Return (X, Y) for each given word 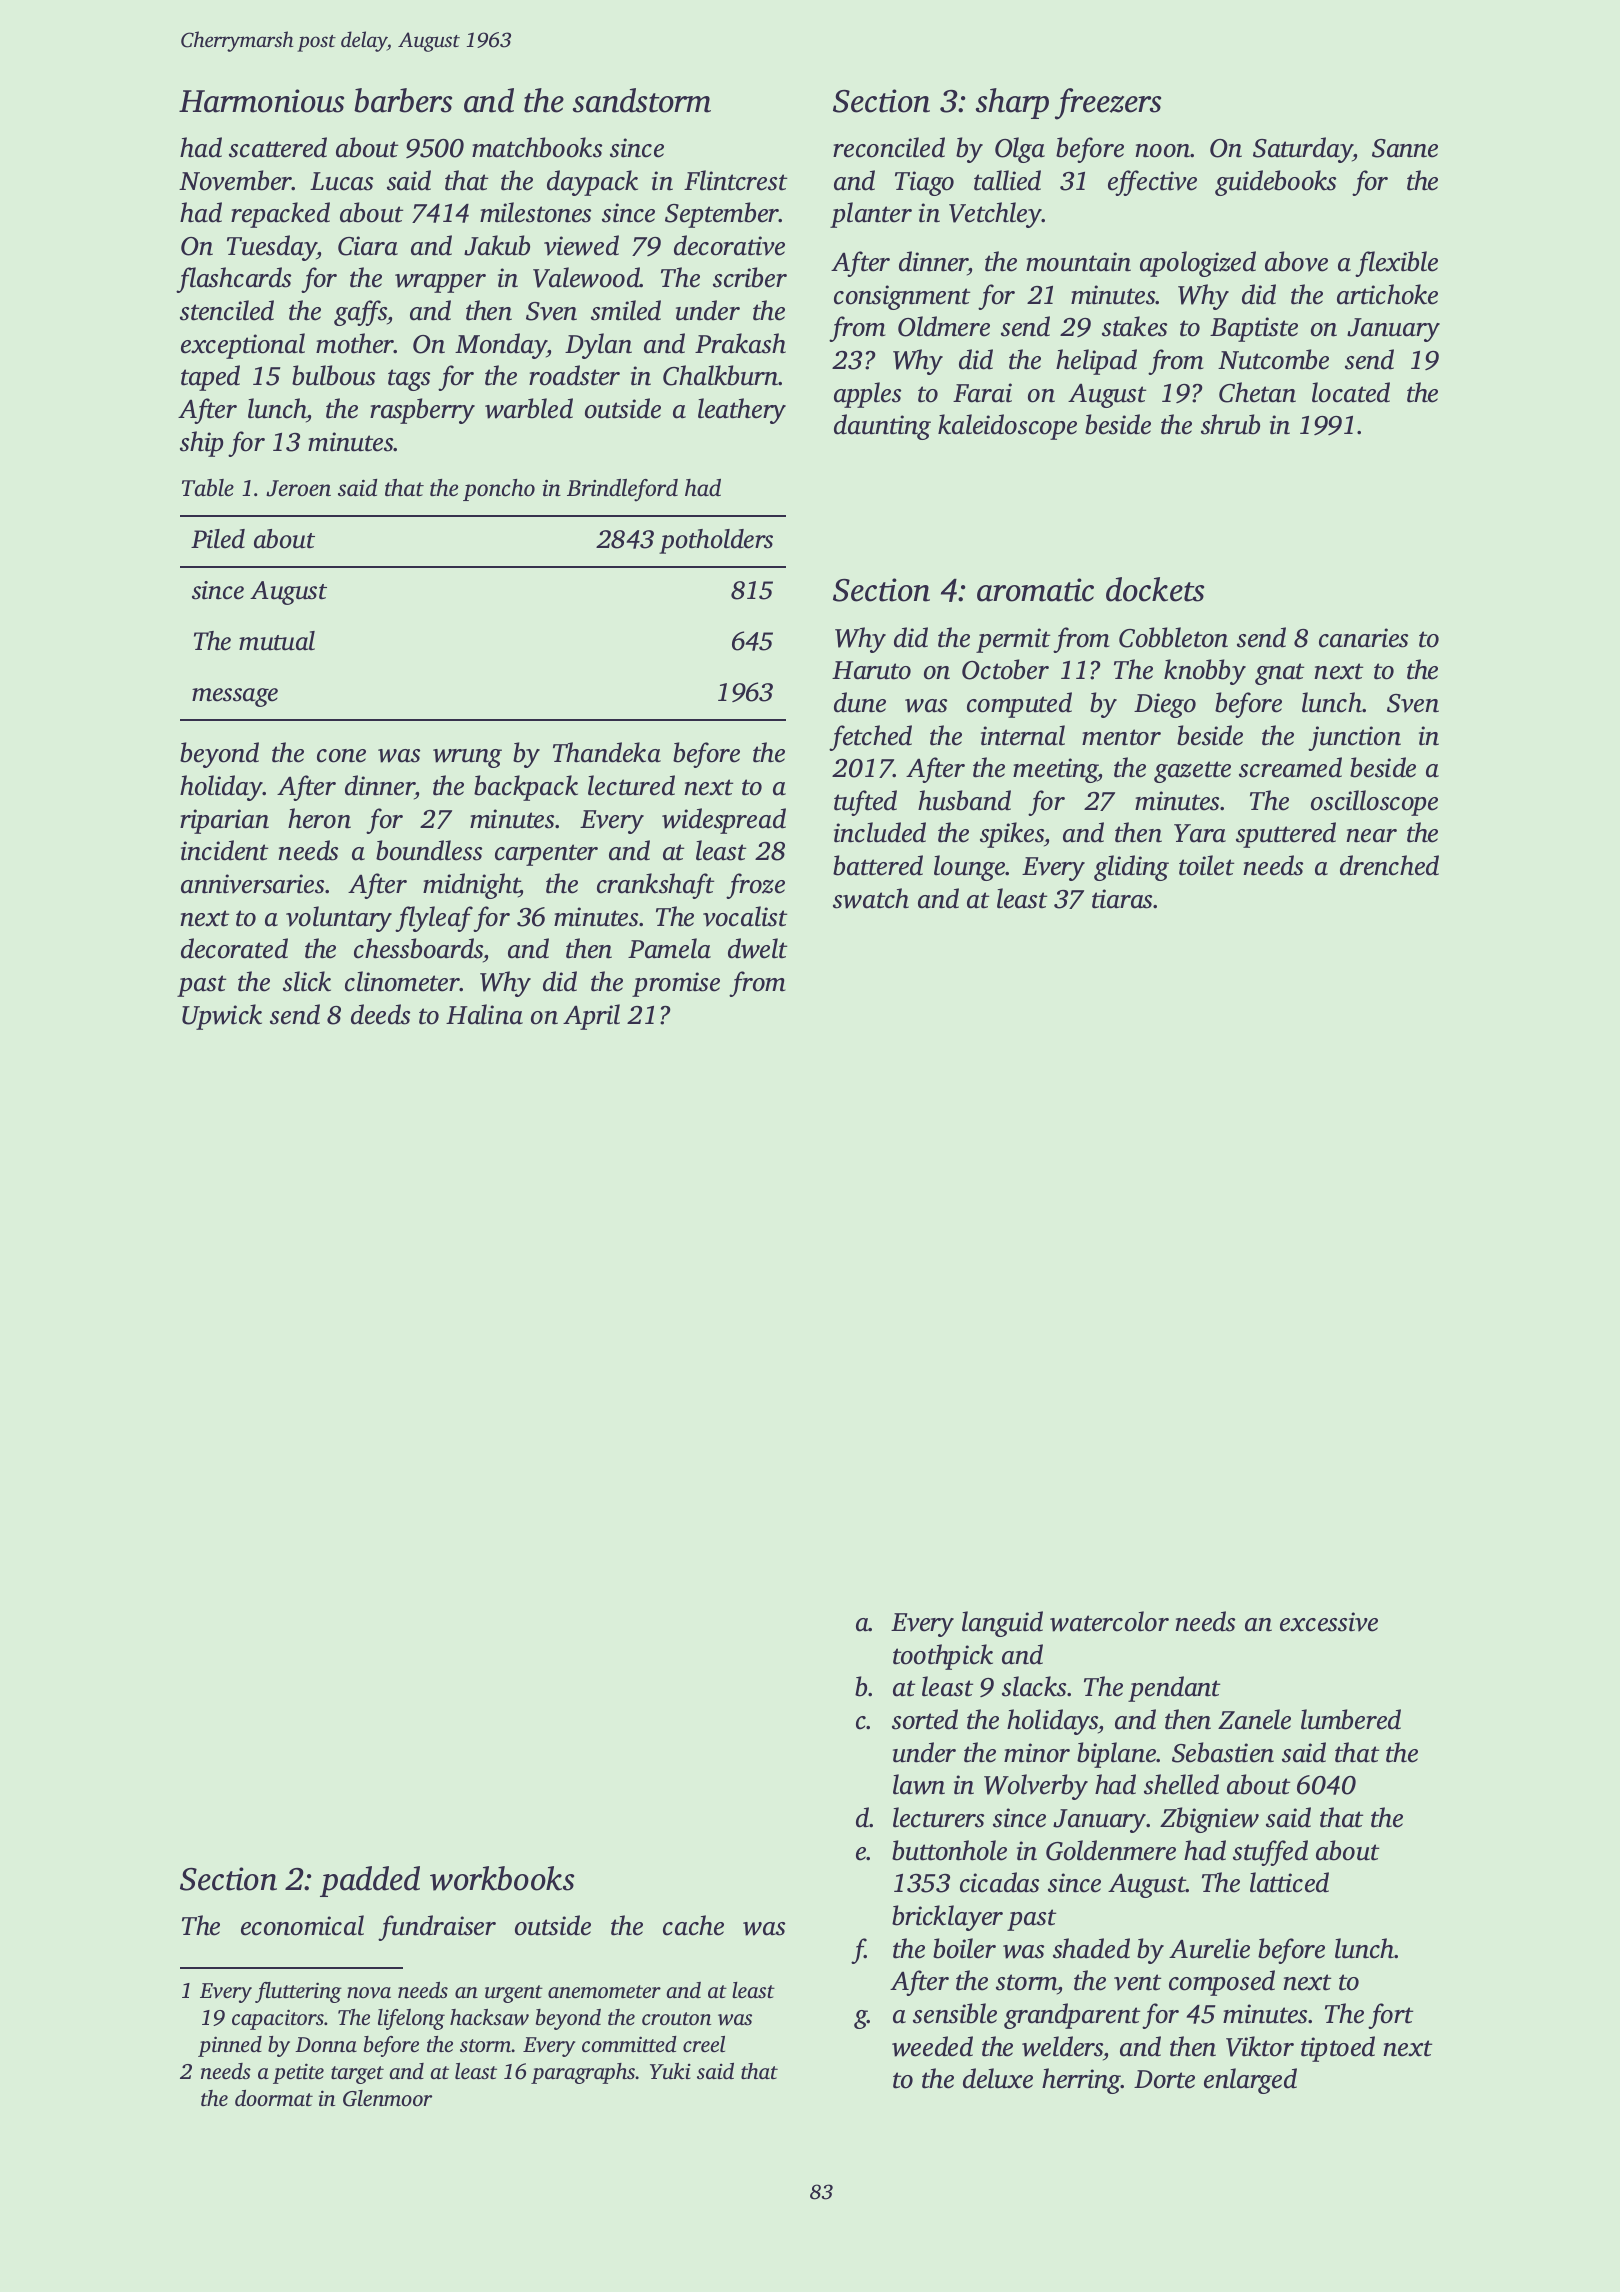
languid (1002, 1624)
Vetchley (995, 215)
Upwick (222, 1017)
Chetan (1257, 392)
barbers (403, 100)
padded (370, 1881)
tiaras (1123, 899)
